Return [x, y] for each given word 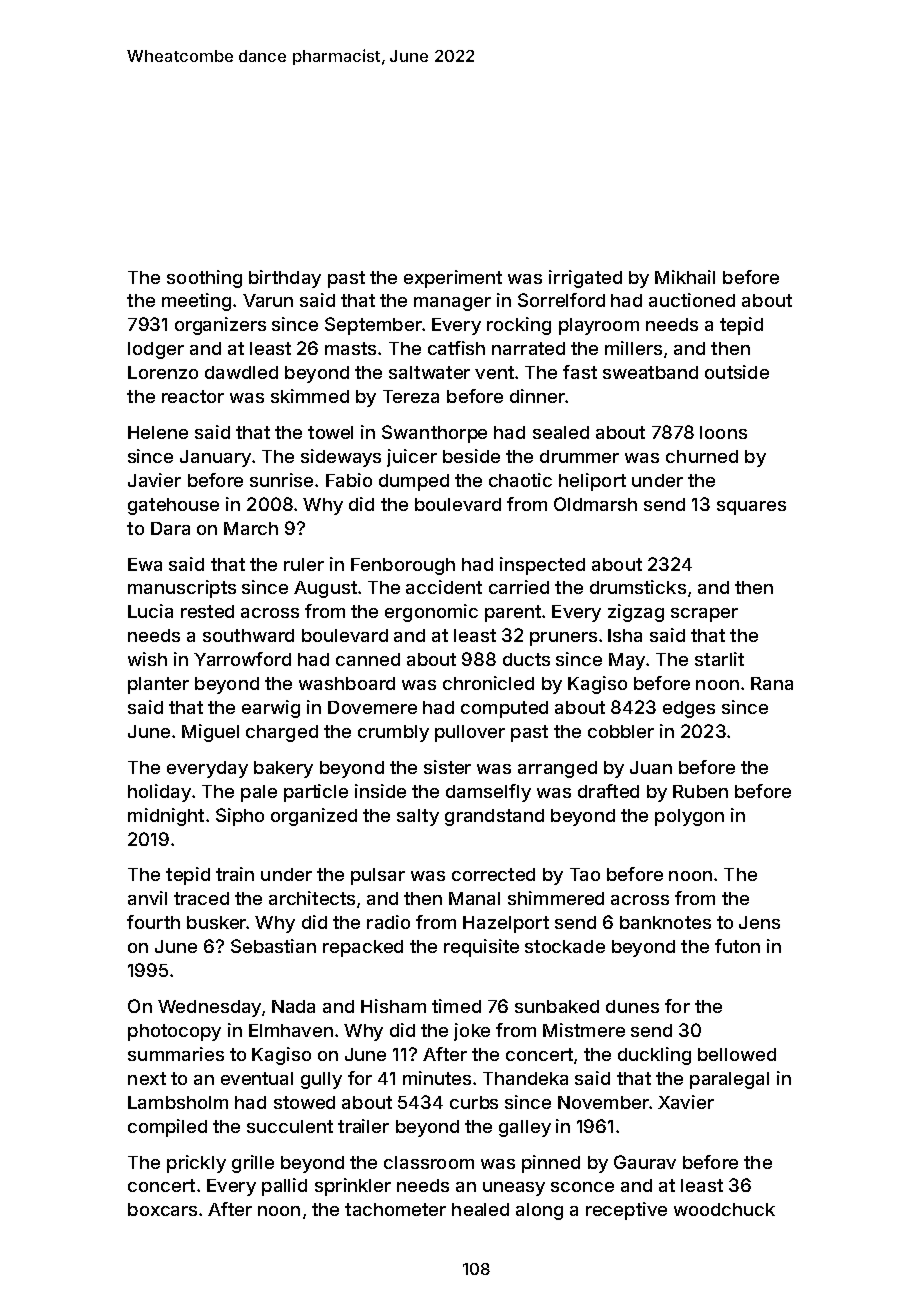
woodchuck [724, 1209]
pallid [284, 1187]
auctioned [692, 300]
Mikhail [685, 277]
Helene [158, 432]
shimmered [556, 898]
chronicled [488, 683]
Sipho [240, 817]
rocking [519, 326]
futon [737, 946]
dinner [537, 396]
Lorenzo [163, 372]
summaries [176, 1054]
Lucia [150, 611]
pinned [551, 1164]
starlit [719, 659]
